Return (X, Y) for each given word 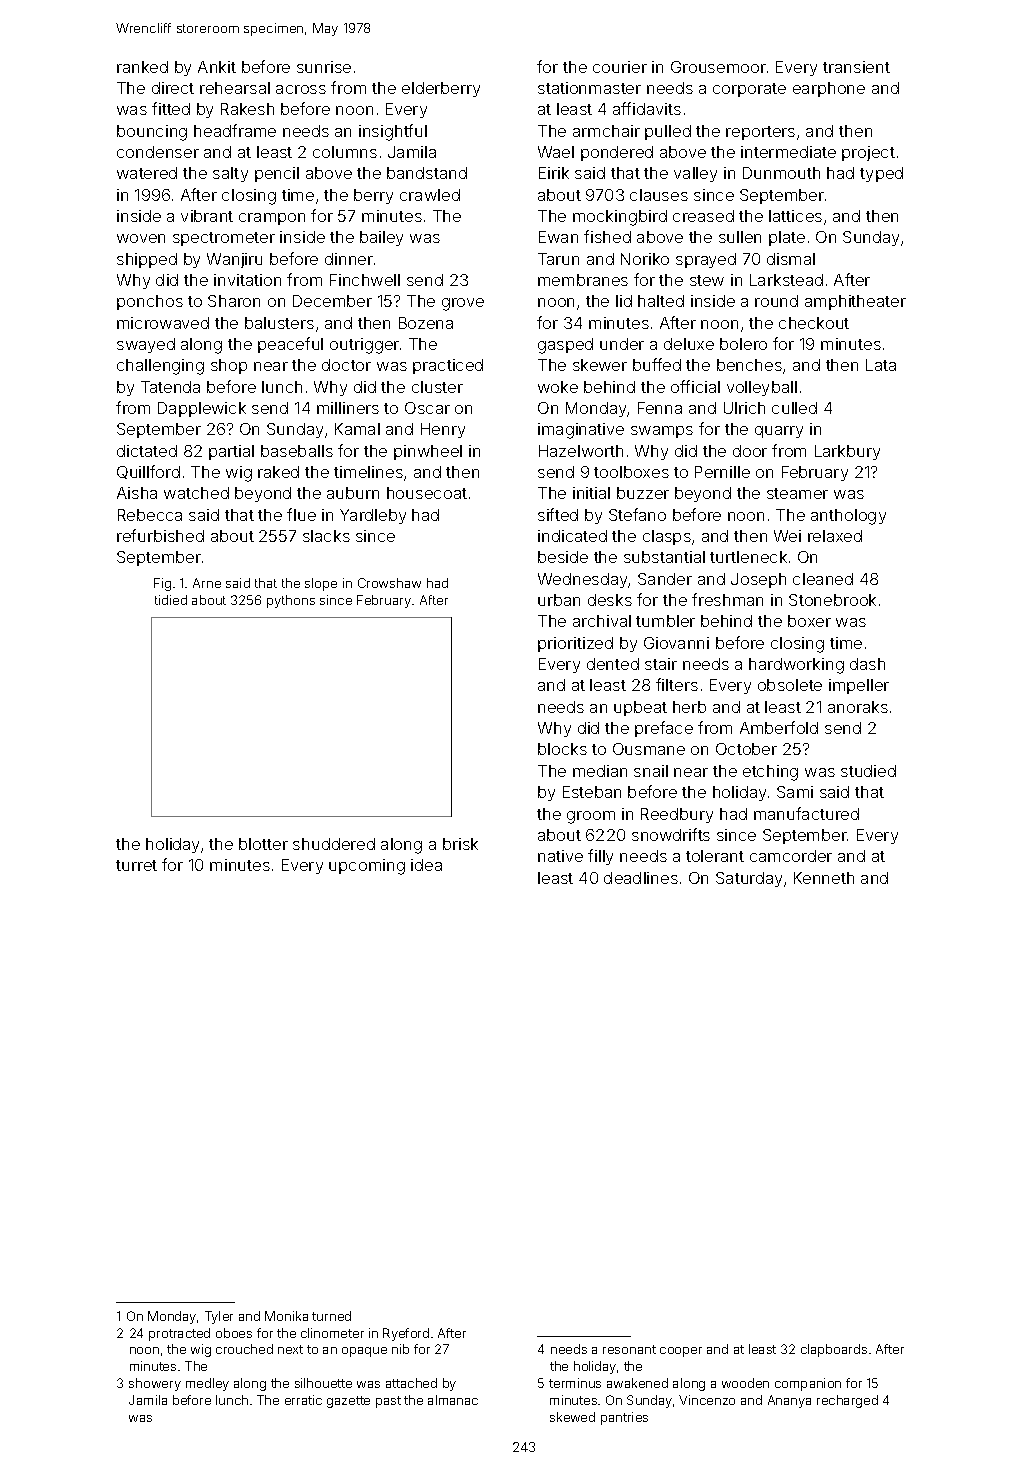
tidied (171, 600)
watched (196, 493)
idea (426, 865)
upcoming (367, 867)
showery (155, 1384)
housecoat (427, 493)
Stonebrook (832, 600)
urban (559, 600)
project (868, 153)
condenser (158, 152)
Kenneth (824, 878)
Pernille (722, 472)
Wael (556, 152)
